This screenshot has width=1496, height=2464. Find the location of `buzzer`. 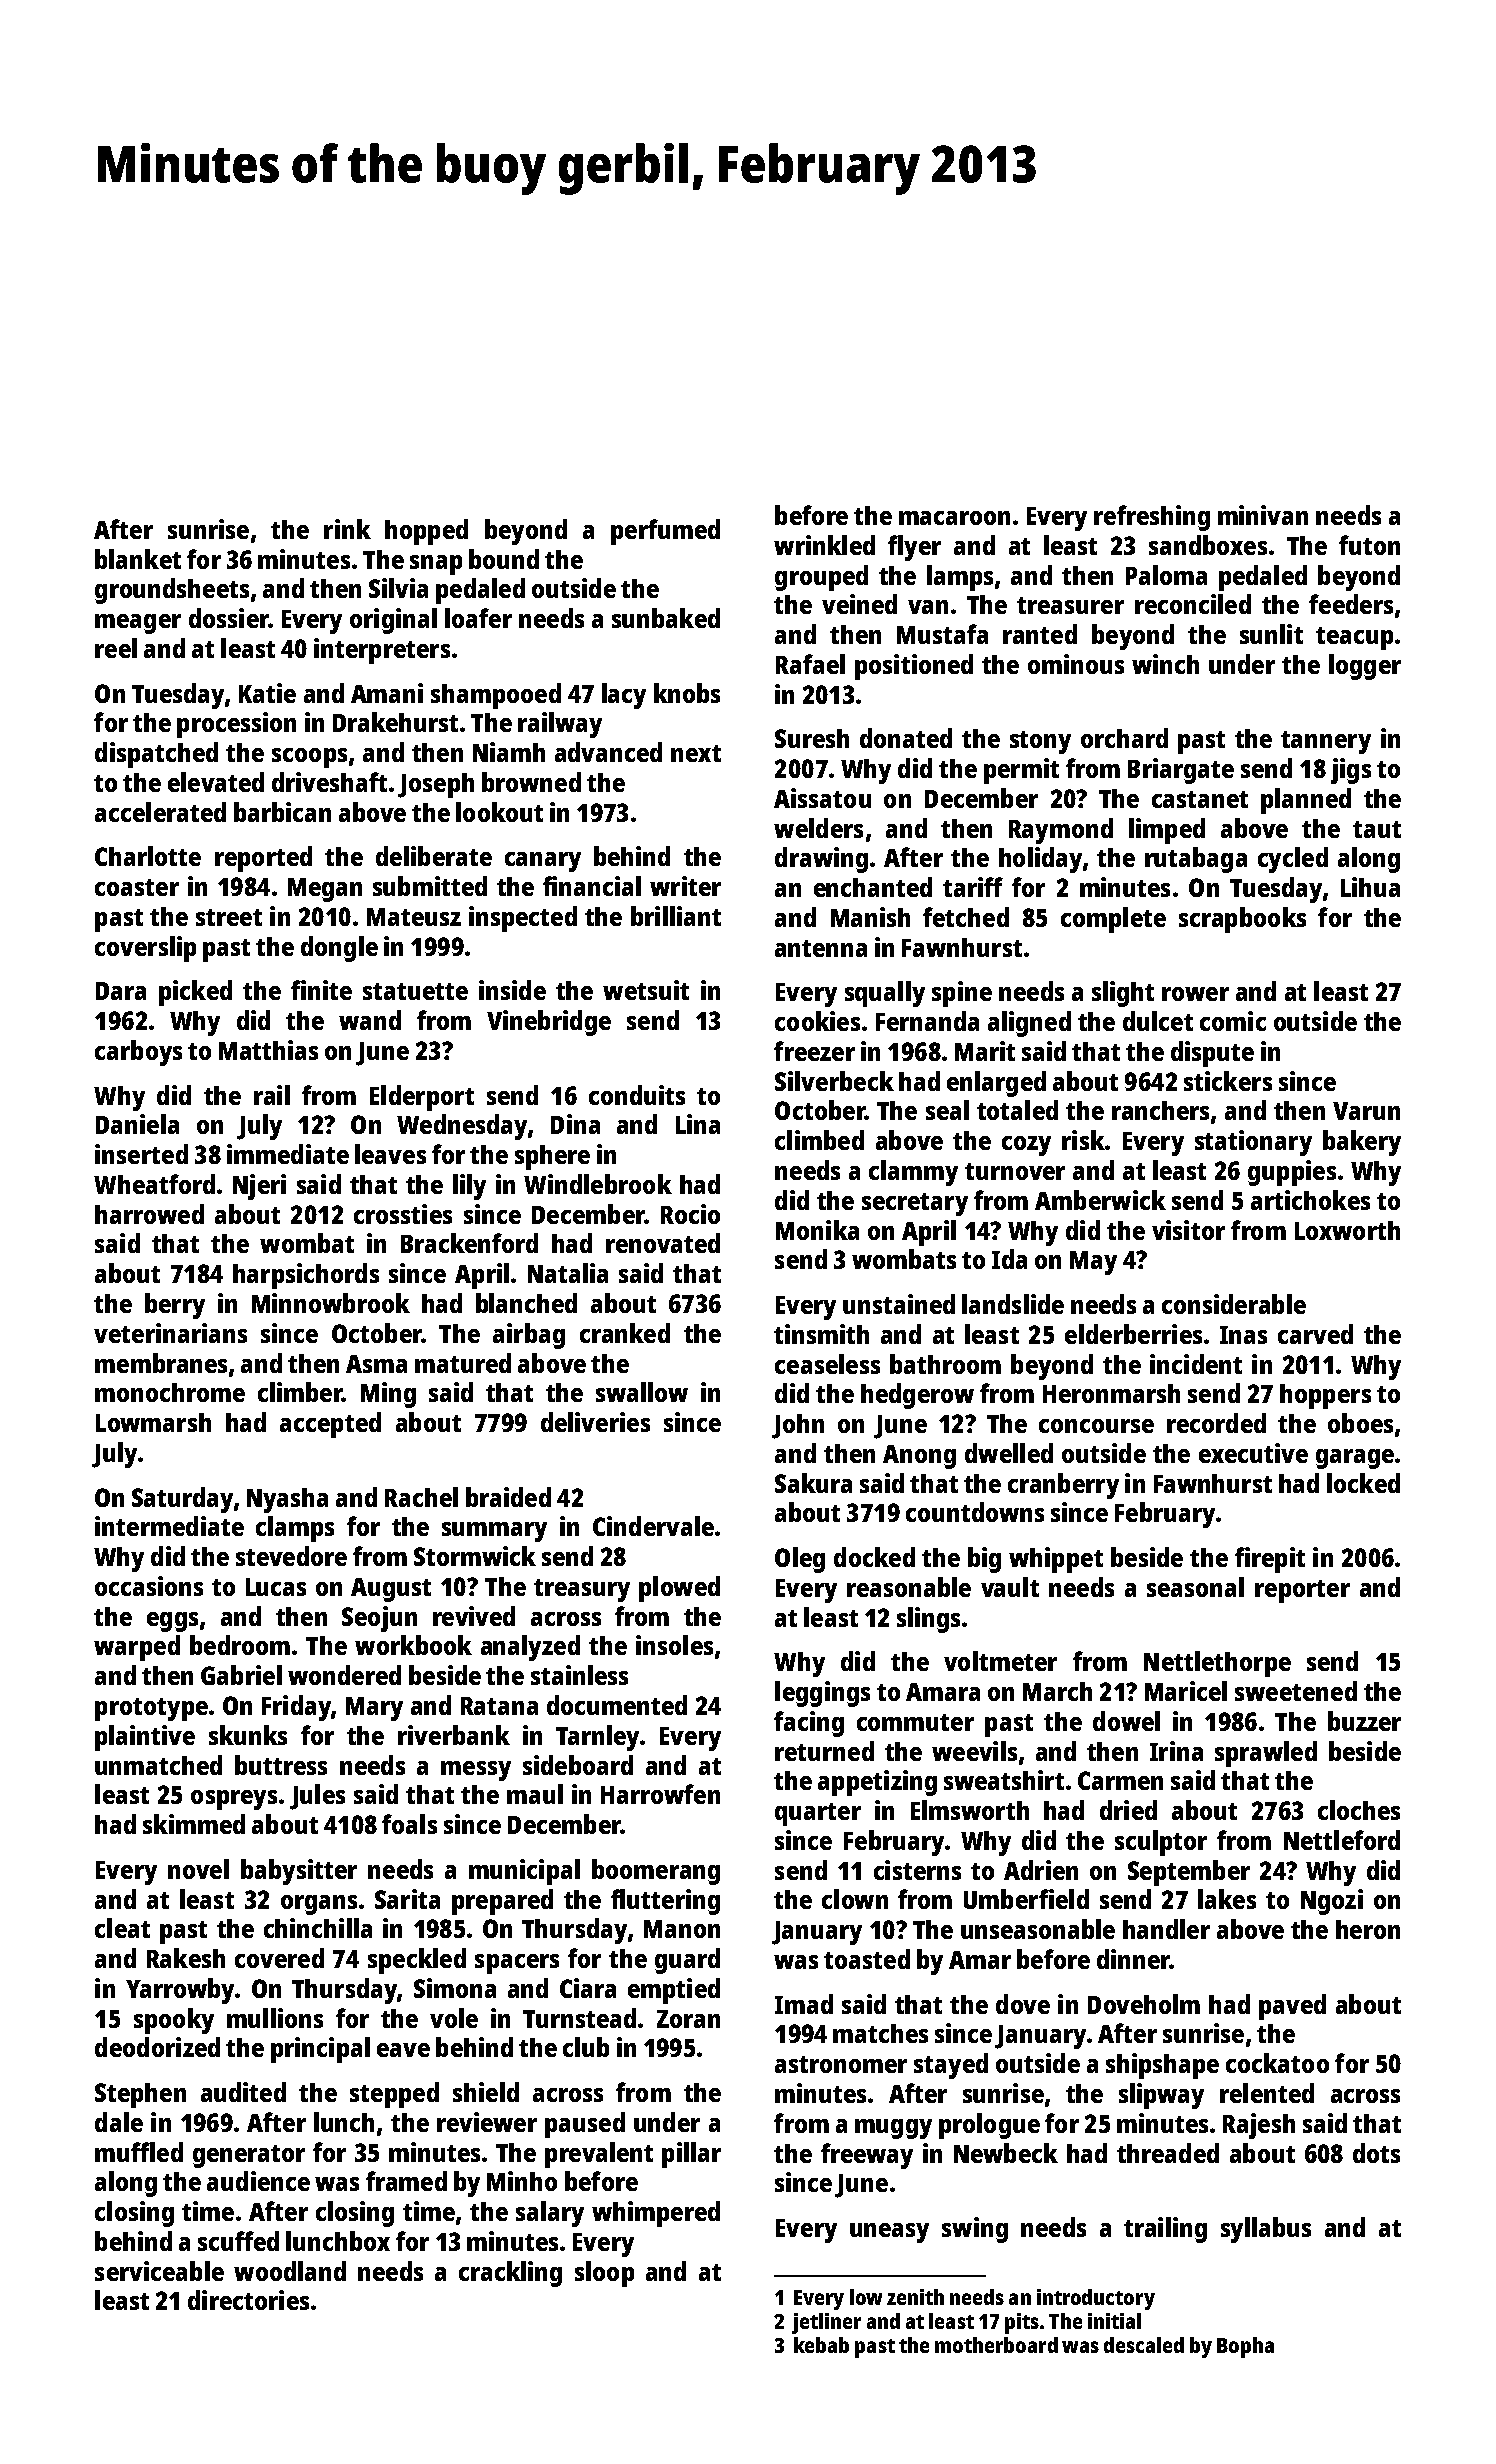

buzzer is located at coordinates (1364, 1721).
